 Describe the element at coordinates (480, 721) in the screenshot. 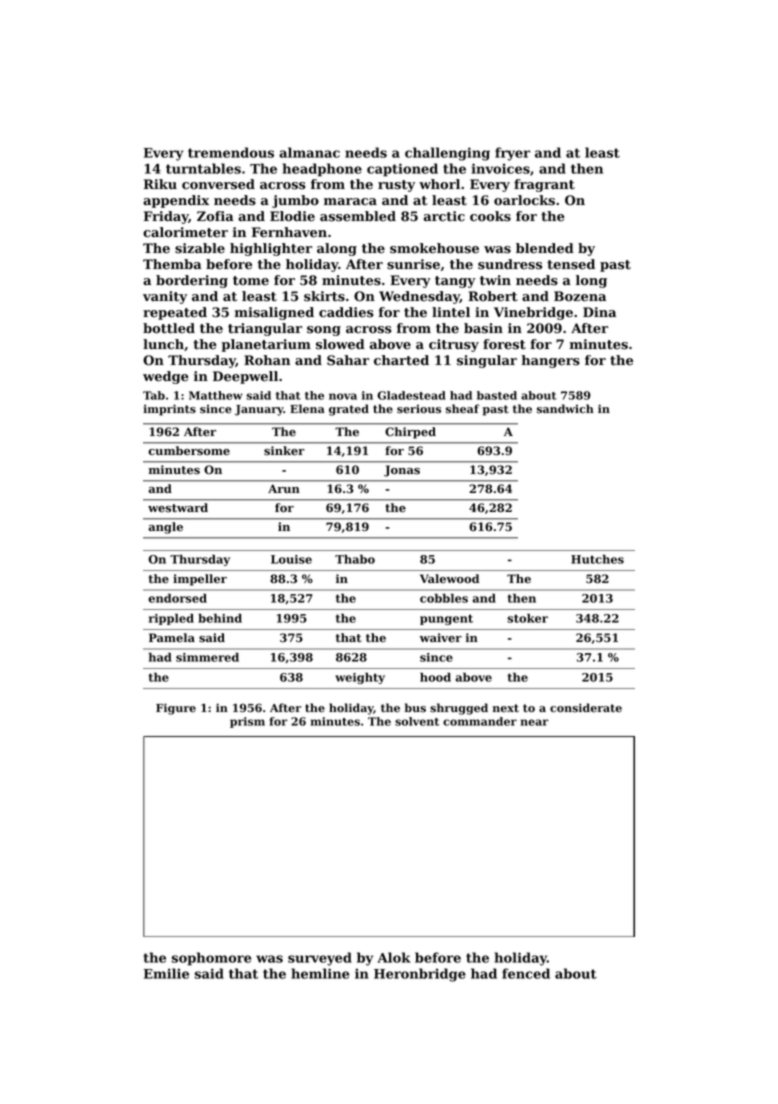

I see `commander` at that location.
